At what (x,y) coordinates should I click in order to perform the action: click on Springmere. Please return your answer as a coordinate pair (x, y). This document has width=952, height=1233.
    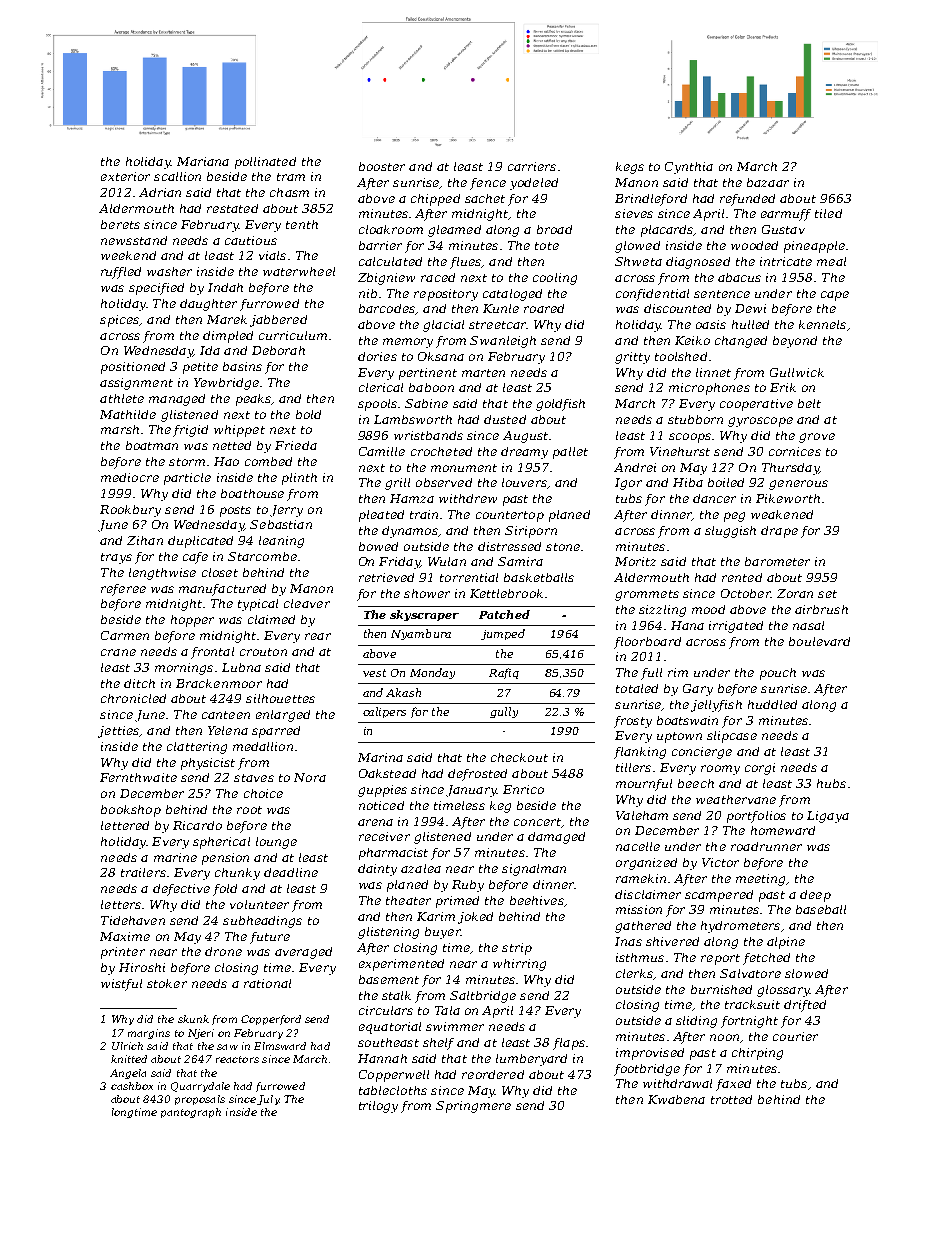
    Looking at the image, I should click on (473, 1107).
